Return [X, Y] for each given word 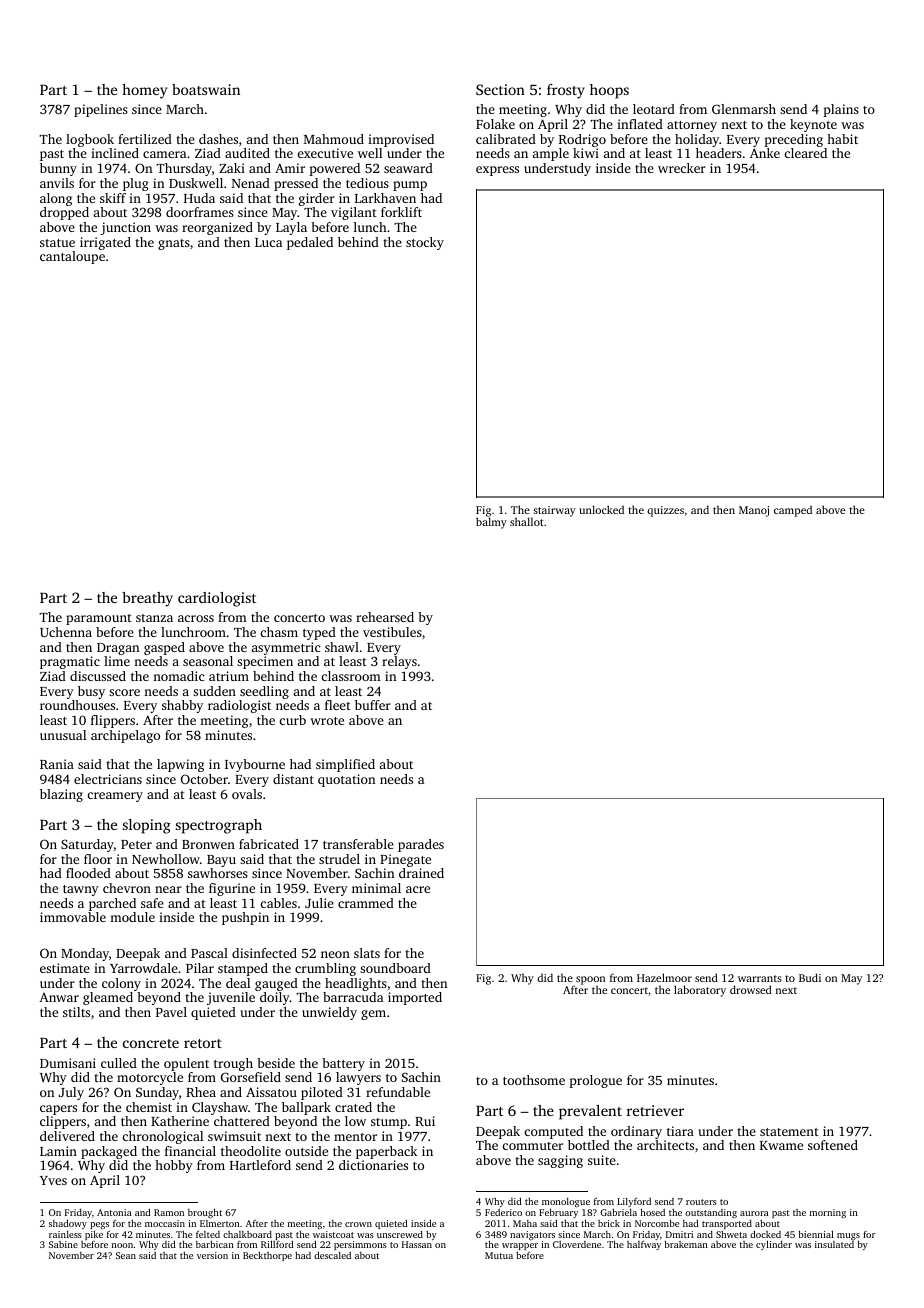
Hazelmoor [664, 977]
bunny [58, 169]
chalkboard [247, 1234]
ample [551, 154]
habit [842, 139]
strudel [339, 859]
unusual [63, 735]
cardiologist [217, 599]
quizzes [665, 511]
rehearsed [385, 617]
